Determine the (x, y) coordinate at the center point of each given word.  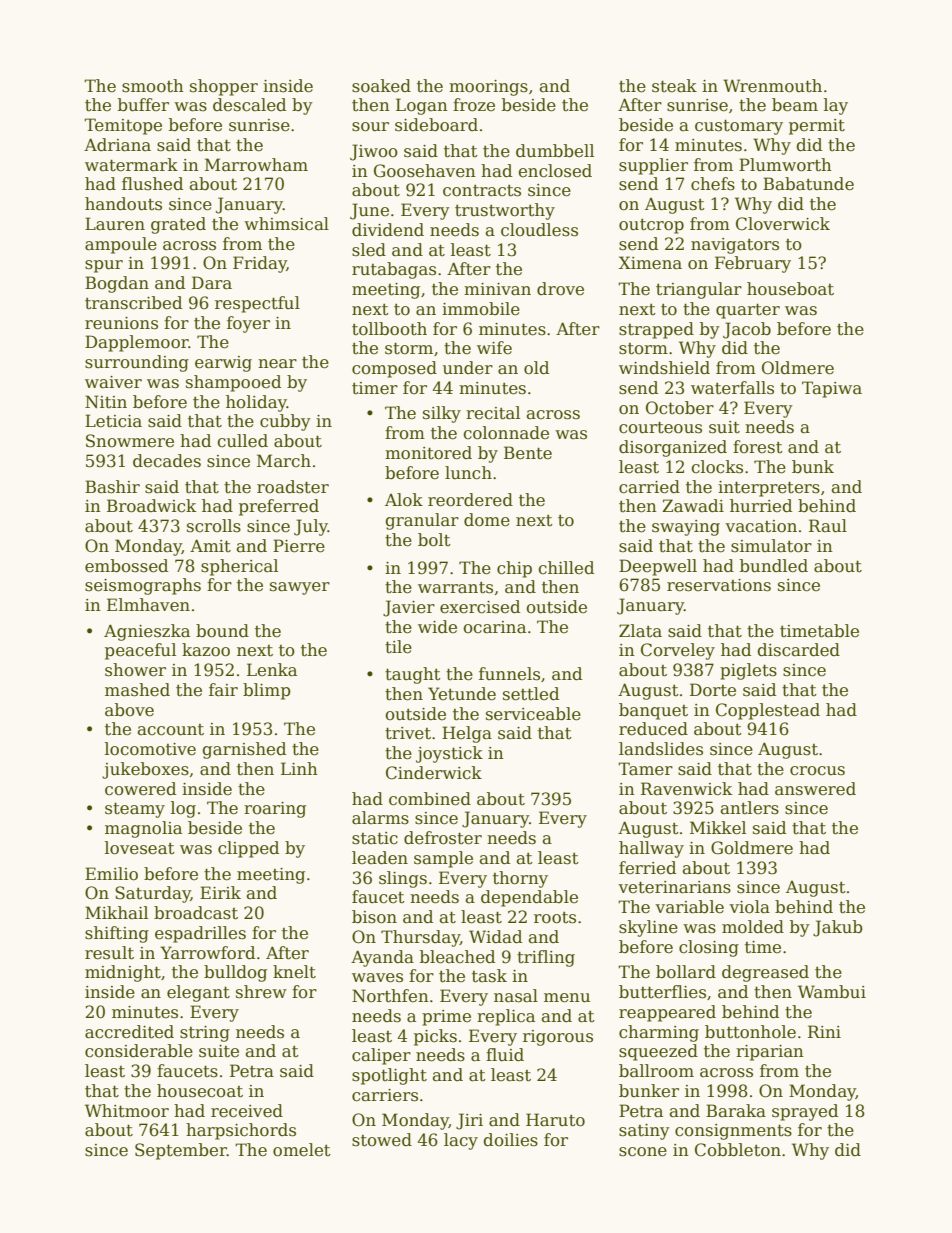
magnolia (143, 829)
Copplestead (768, 711)
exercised (480, 607)
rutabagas (394, 270)
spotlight (389, 1076)
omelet (302, 1150)
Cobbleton (738, 1150)
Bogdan (117, 284)
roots (555, 918)
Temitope (123, 126)
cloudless (539, 230)
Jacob (747, 330)
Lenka (272, 670)
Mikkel (718, 828)
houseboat (790, 289)
